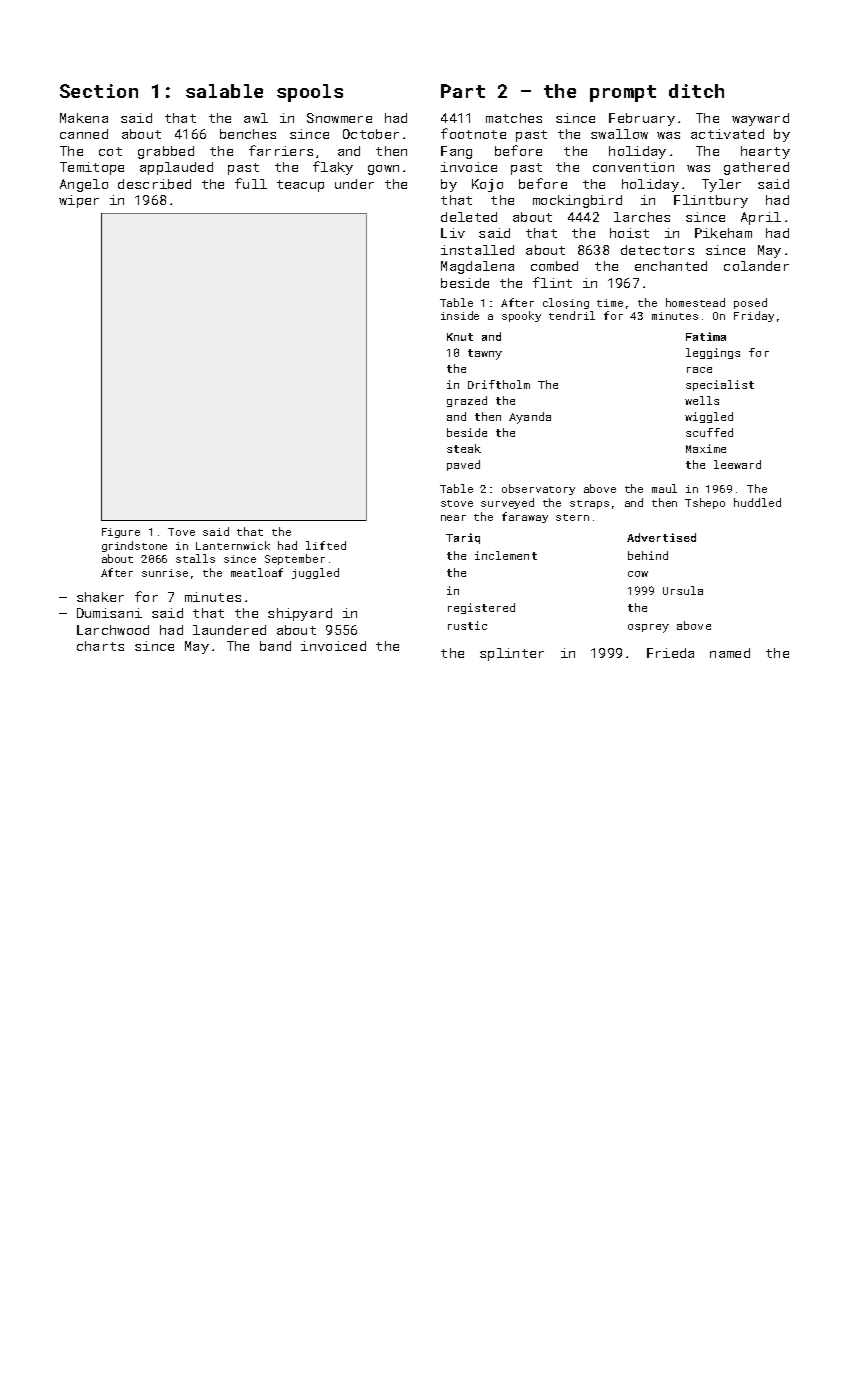 The width and height of the screenshot is (849, 1400). What do you see at coordinates (671, 266) in the screenshot?
I see `enchanted` at bounding box center [671, 266].
